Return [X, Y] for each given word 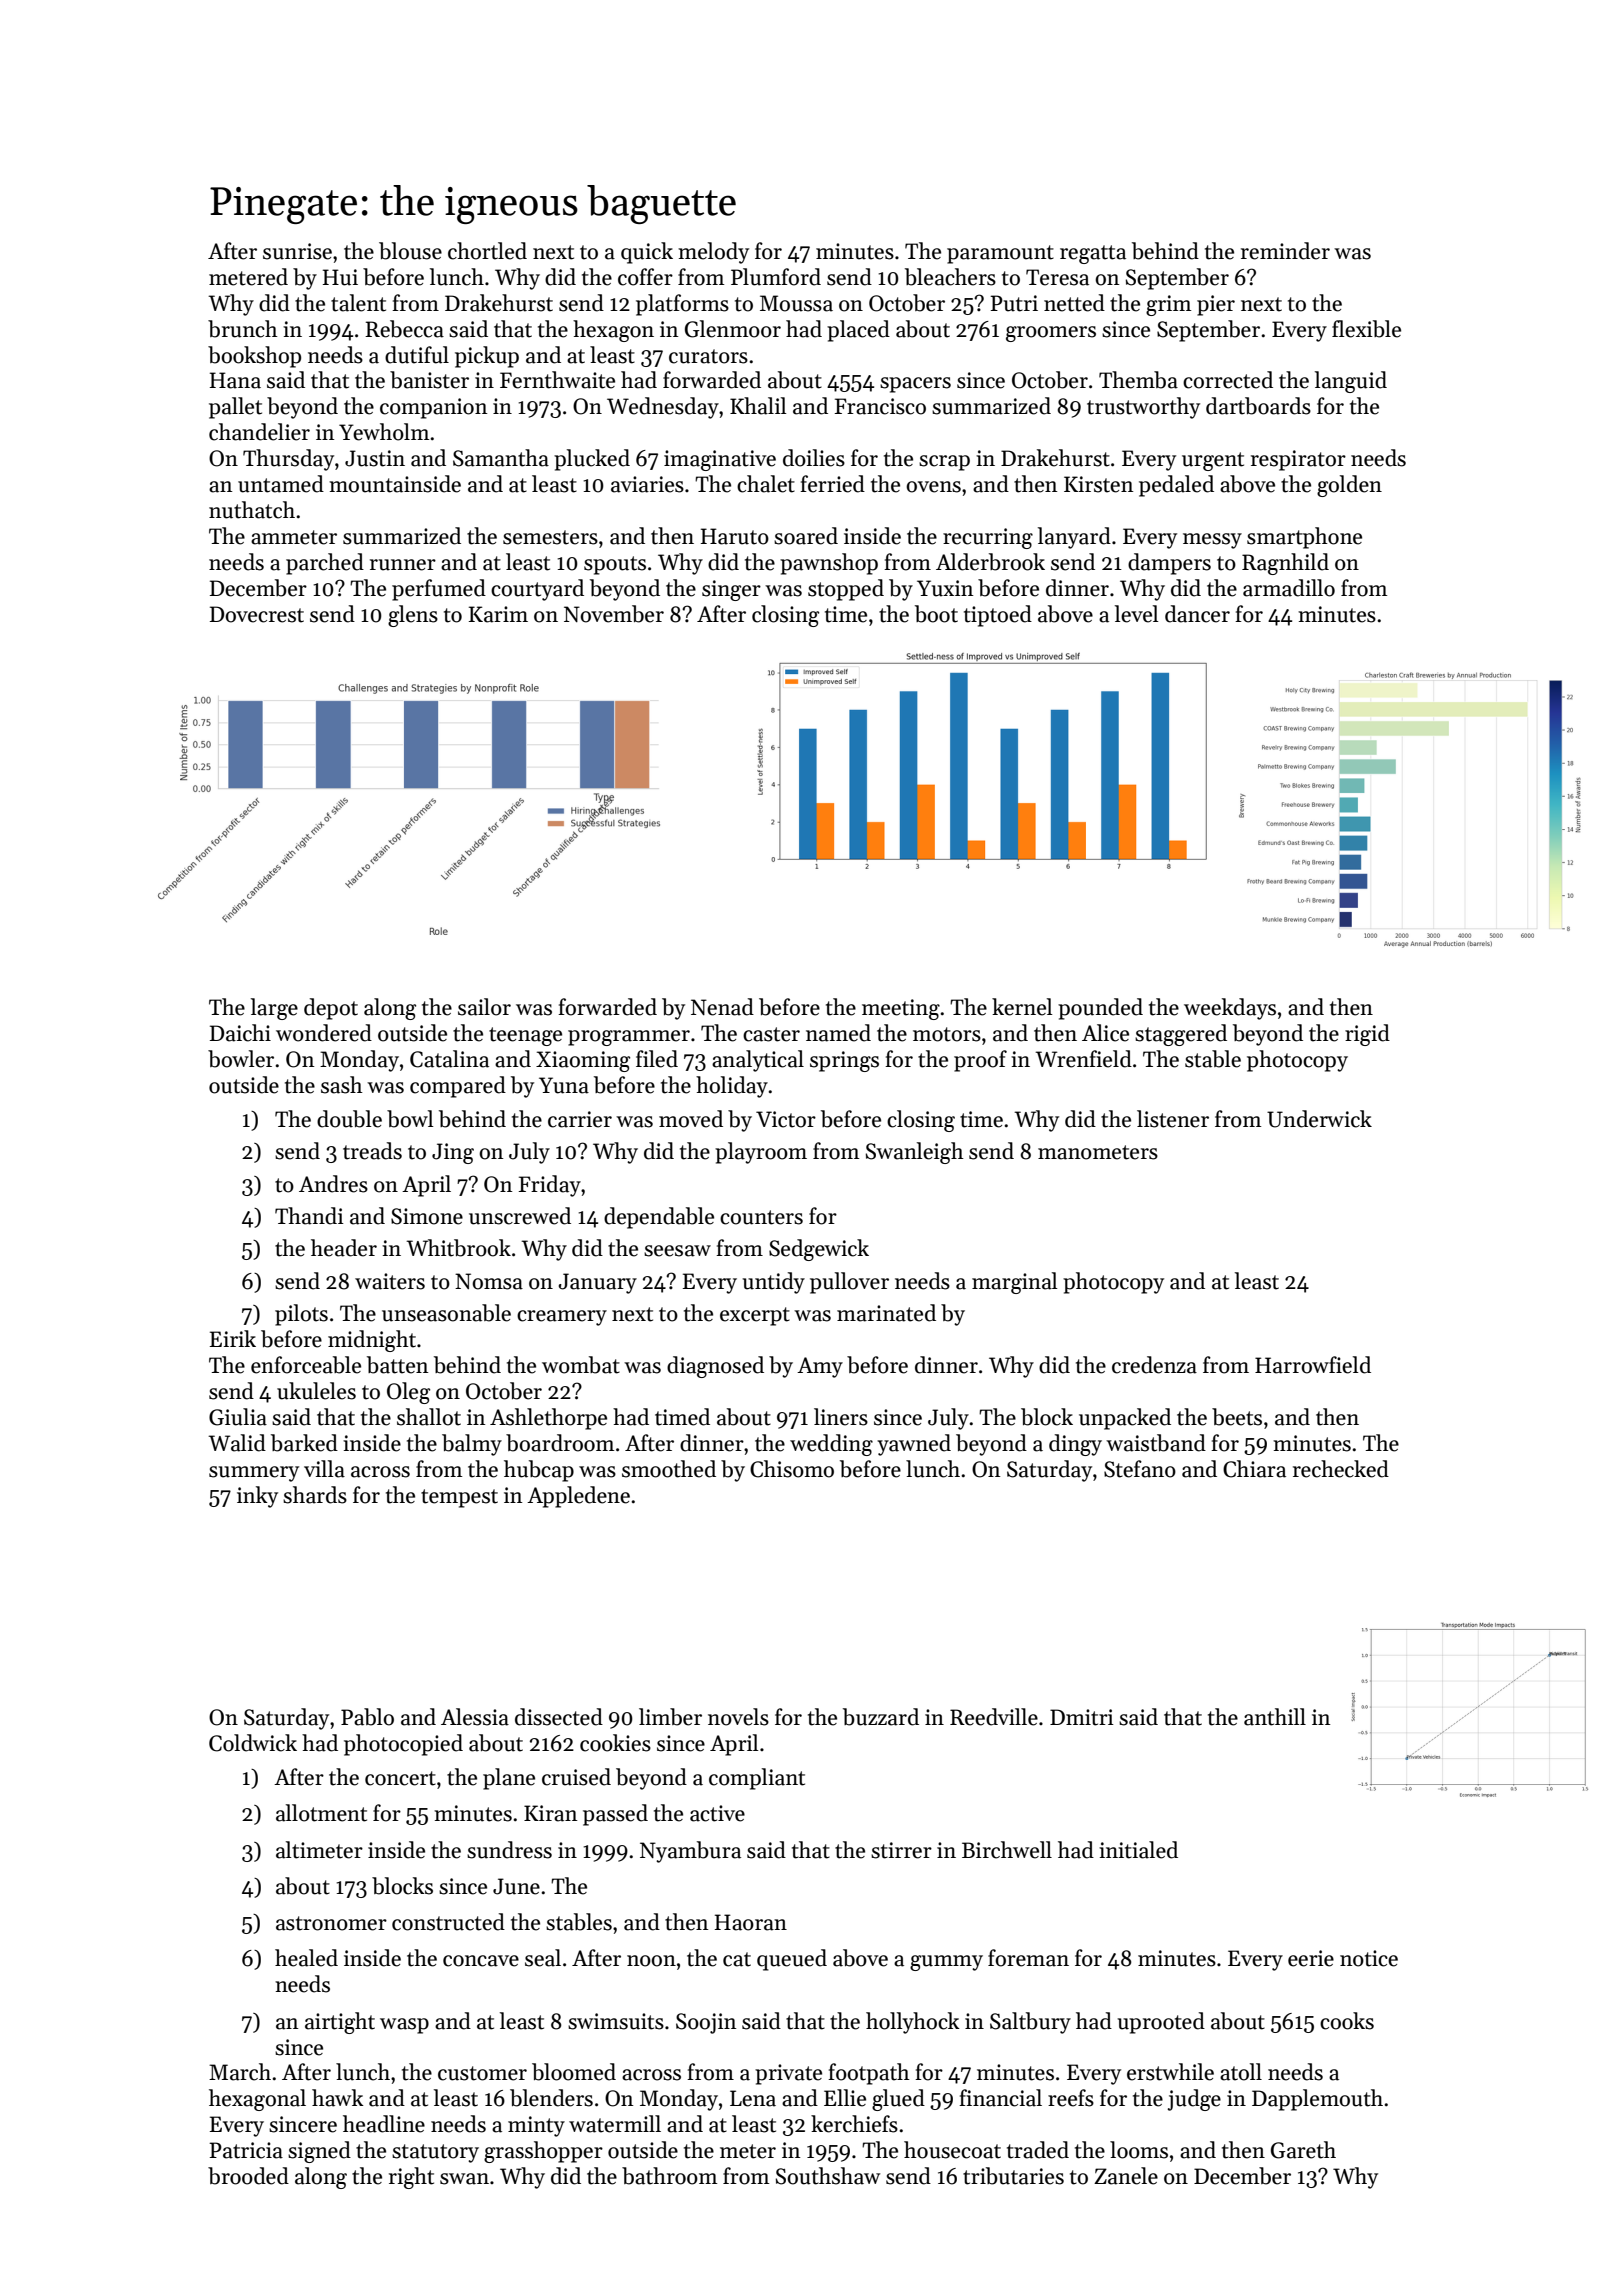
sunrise [297, 251]
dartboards [1258, 406]
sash [342, 1085]
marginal [1014, 1283]
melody [713, 253]
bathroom [669, 2176]
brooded [248, 2176]
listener [1173, 1119]
